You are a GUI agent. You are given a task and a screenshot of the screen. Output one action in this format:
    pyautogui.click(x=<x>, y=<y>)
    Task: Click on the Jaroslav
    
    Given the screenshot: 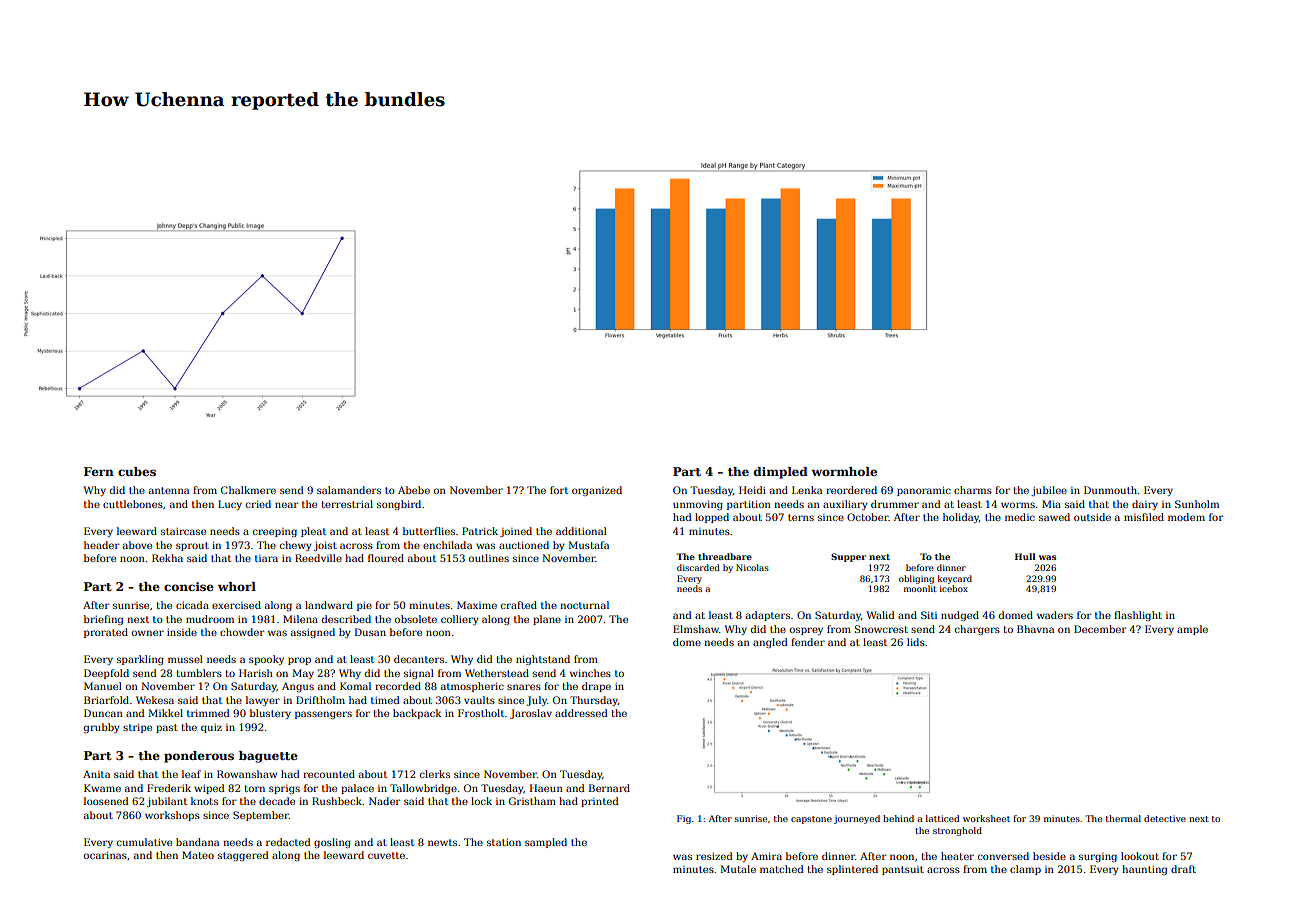 What is the action you would take?
    pyautogui.click(x=531, y=714)
